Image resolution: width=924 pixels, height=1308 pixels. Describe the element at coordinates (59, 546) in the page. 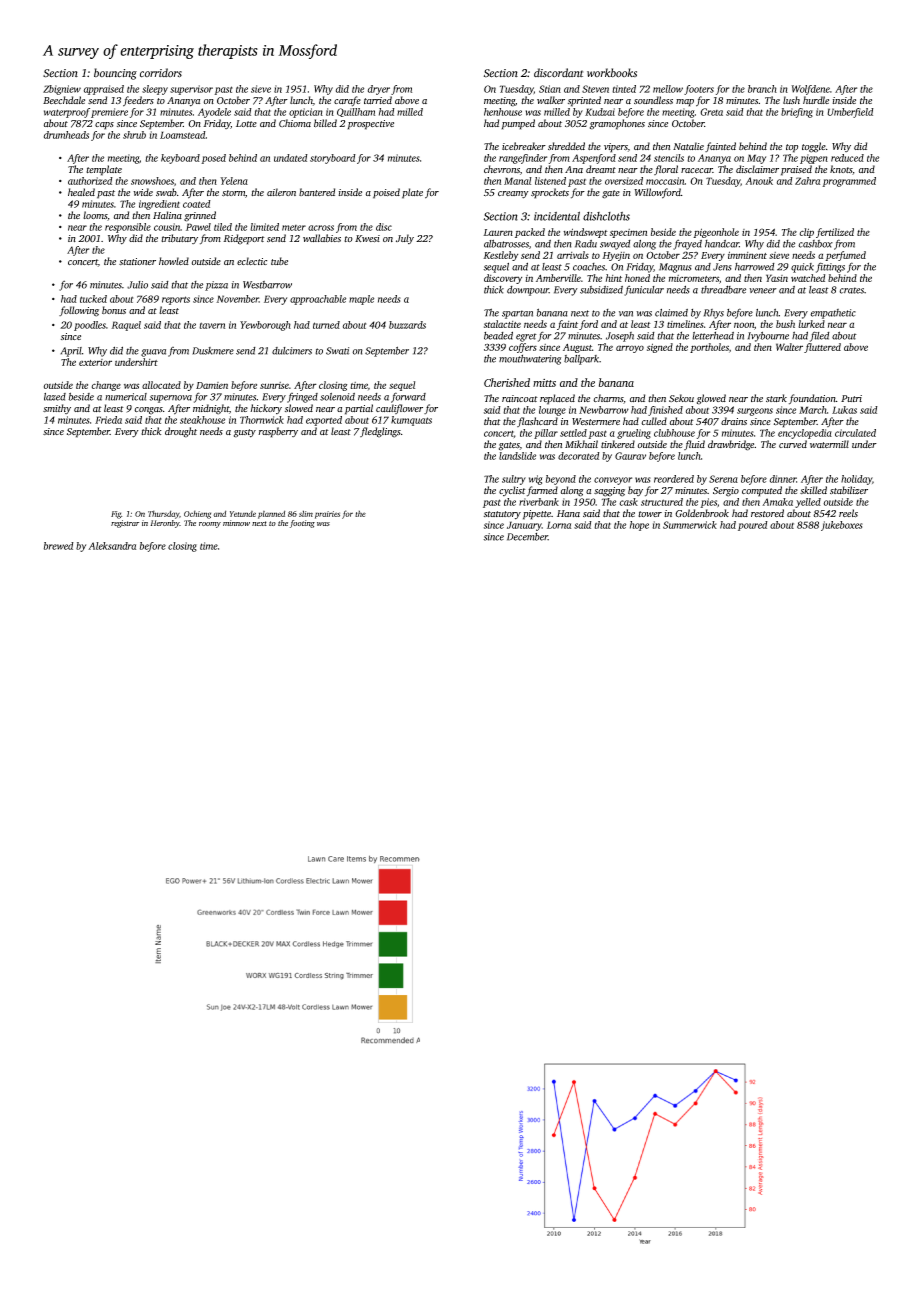

I see `brewed` at that location.
